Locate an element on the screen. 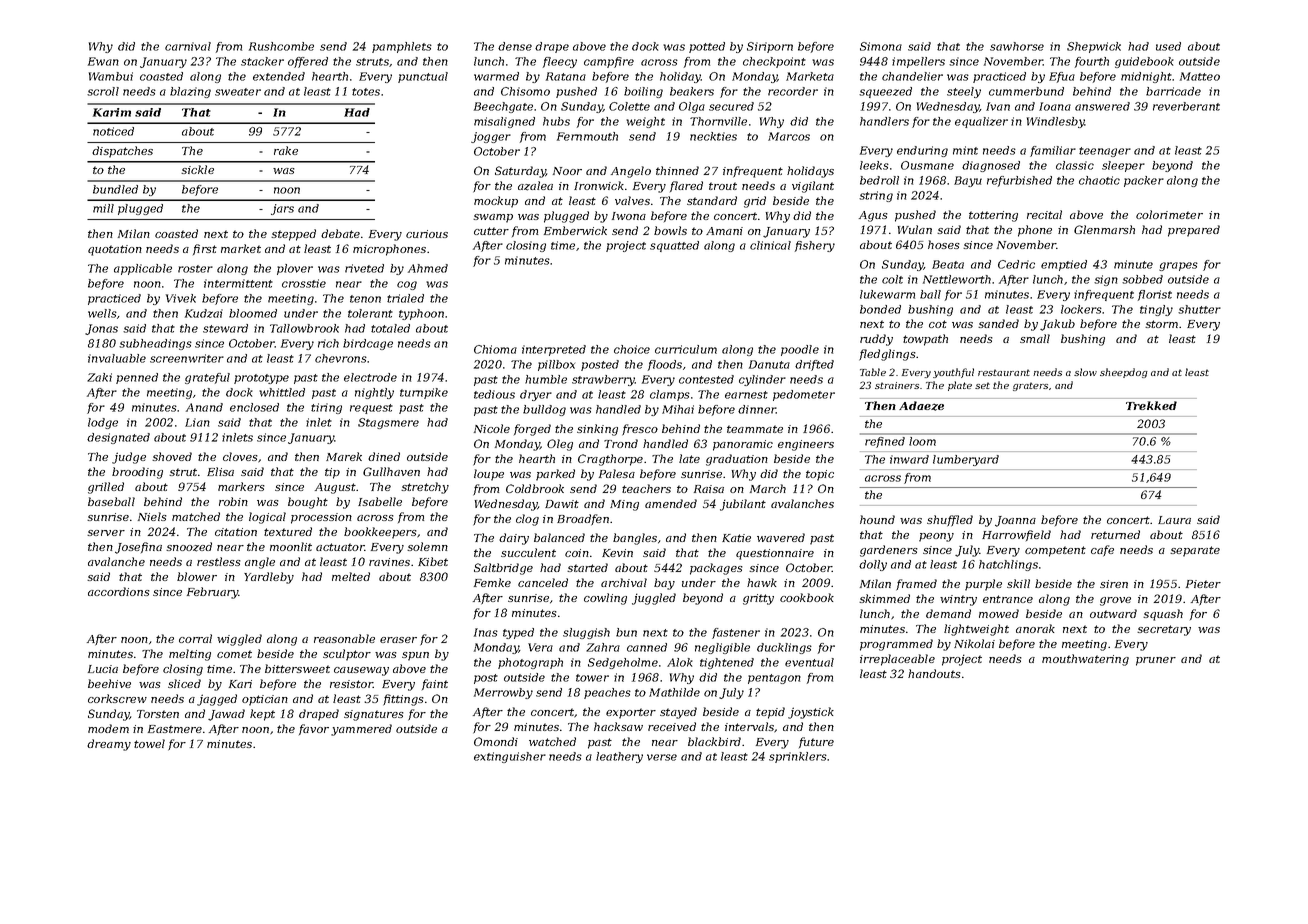 This screenshot has height=924, width=1308. grove is located at coordinates (1115, 601).
